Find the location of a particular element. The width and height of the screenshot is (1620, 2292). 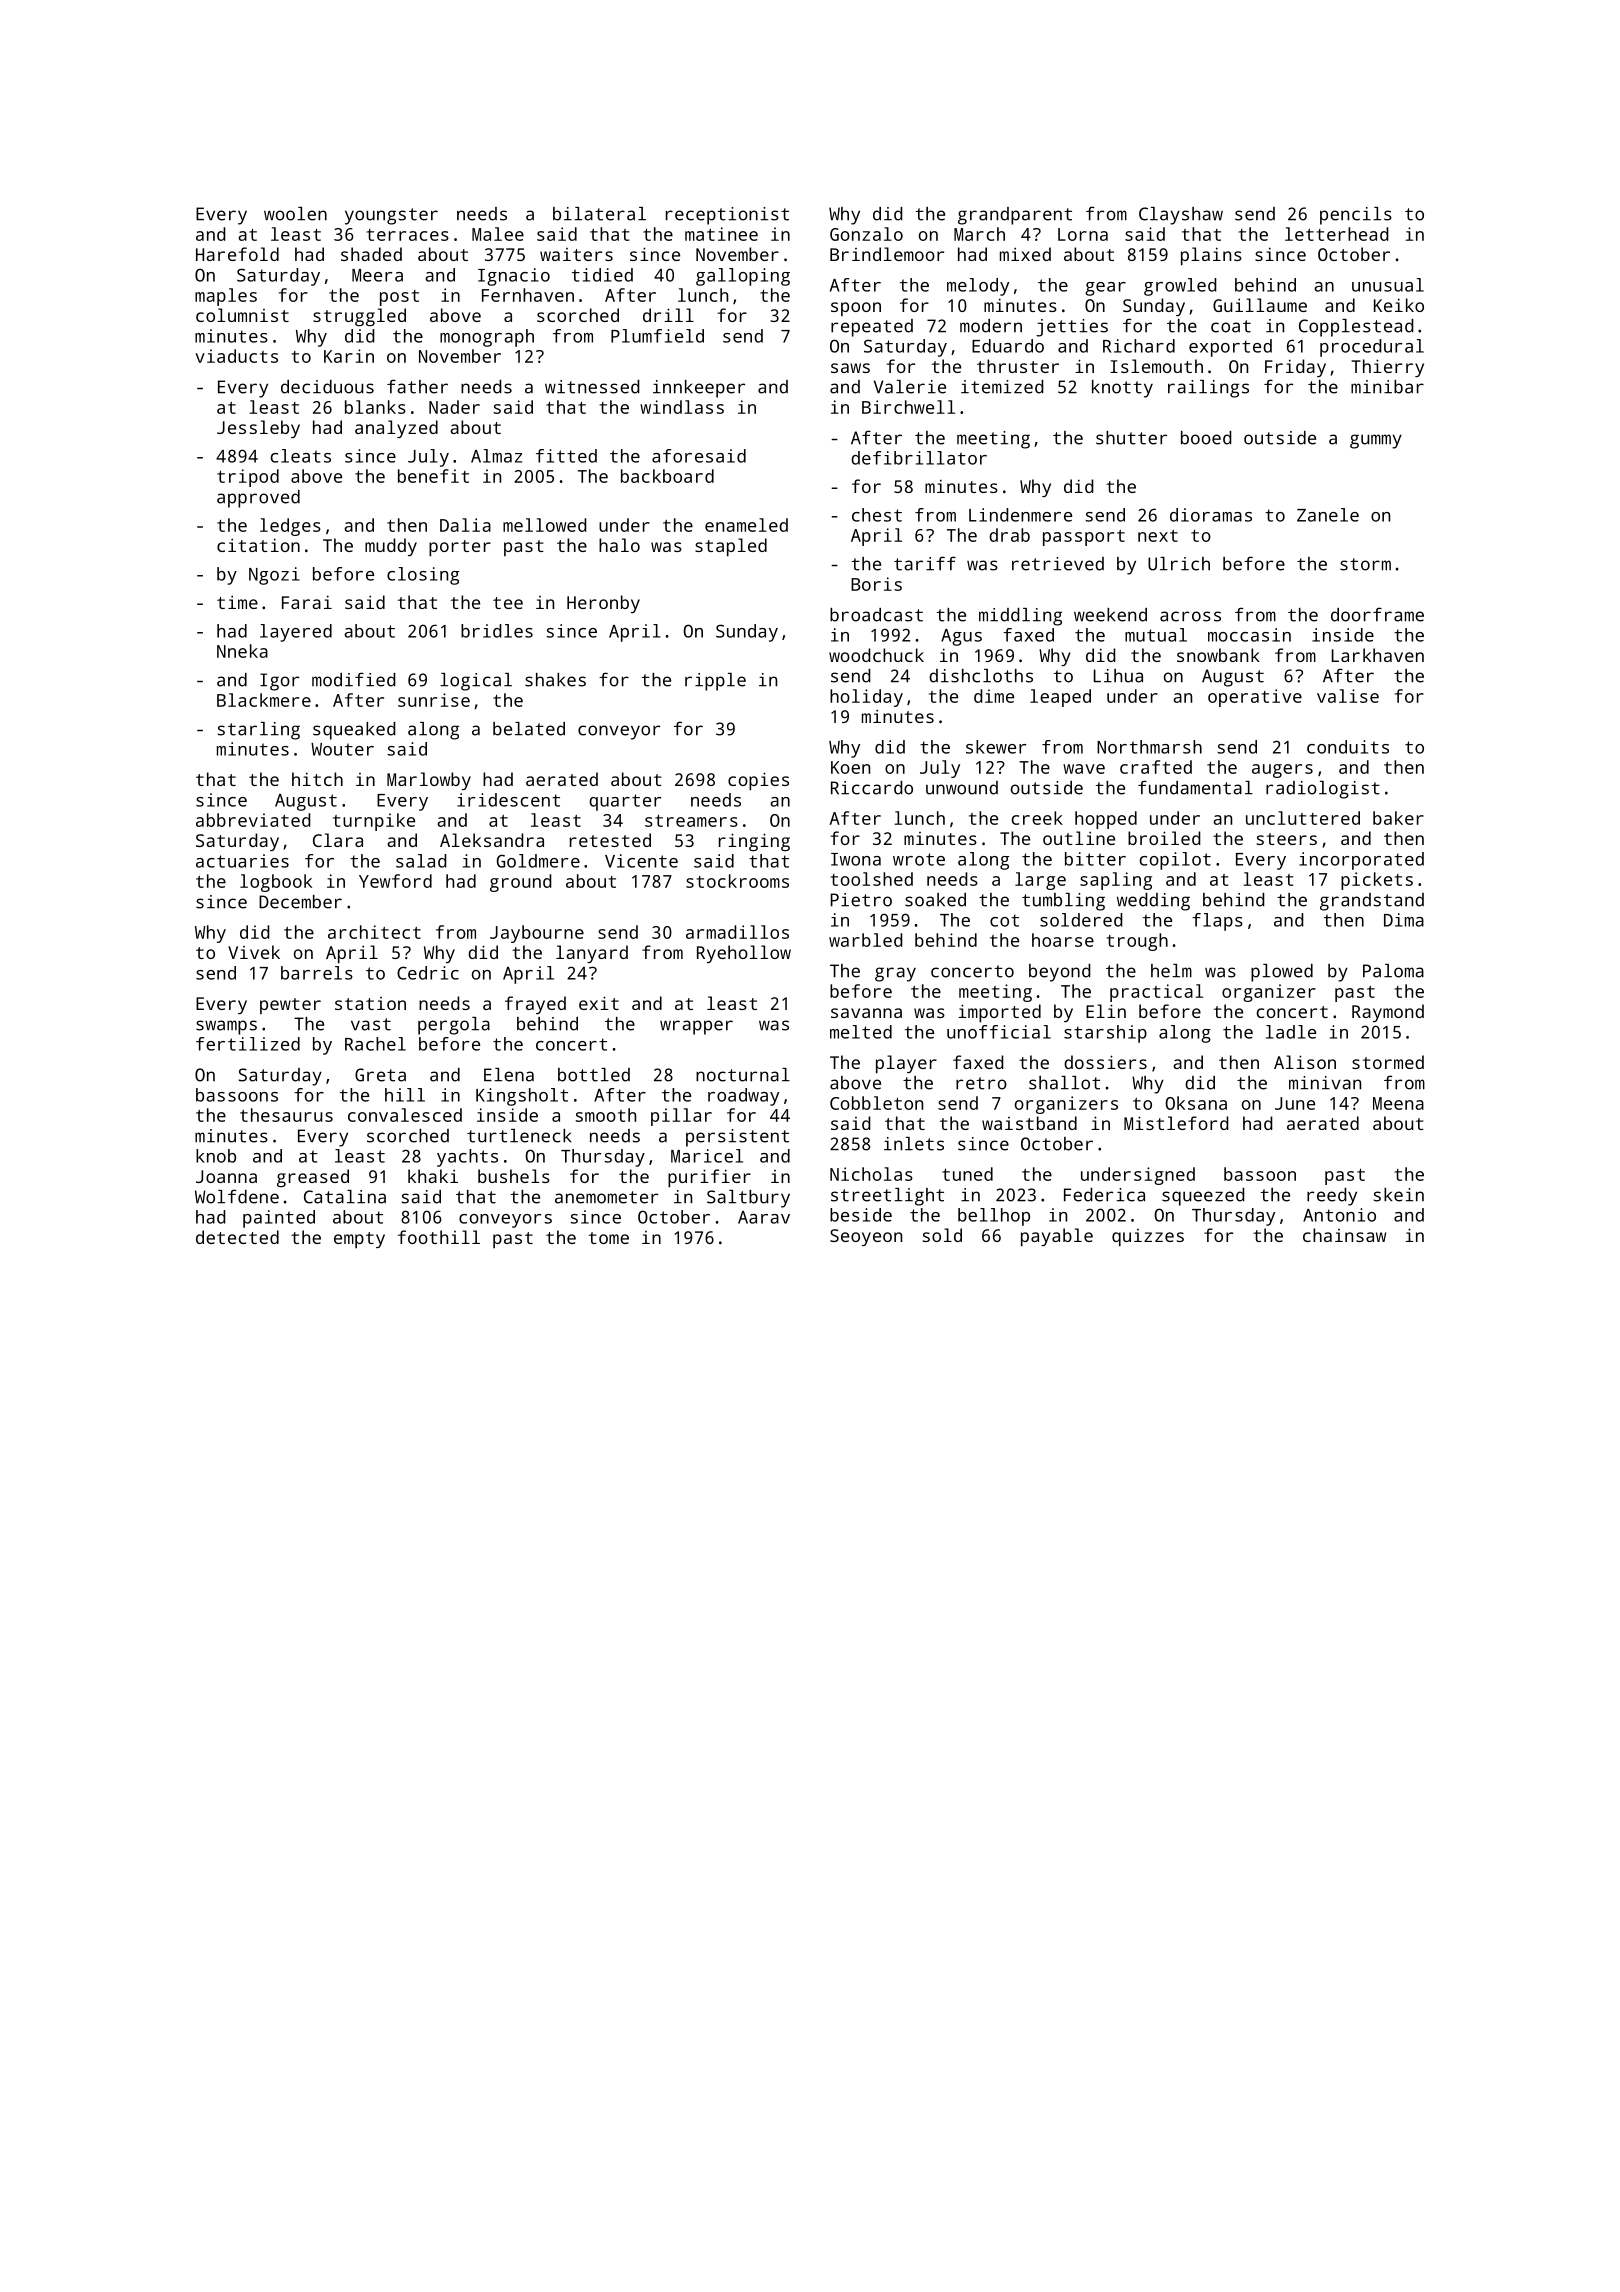

tripod is located at coordinates (248, 478).
